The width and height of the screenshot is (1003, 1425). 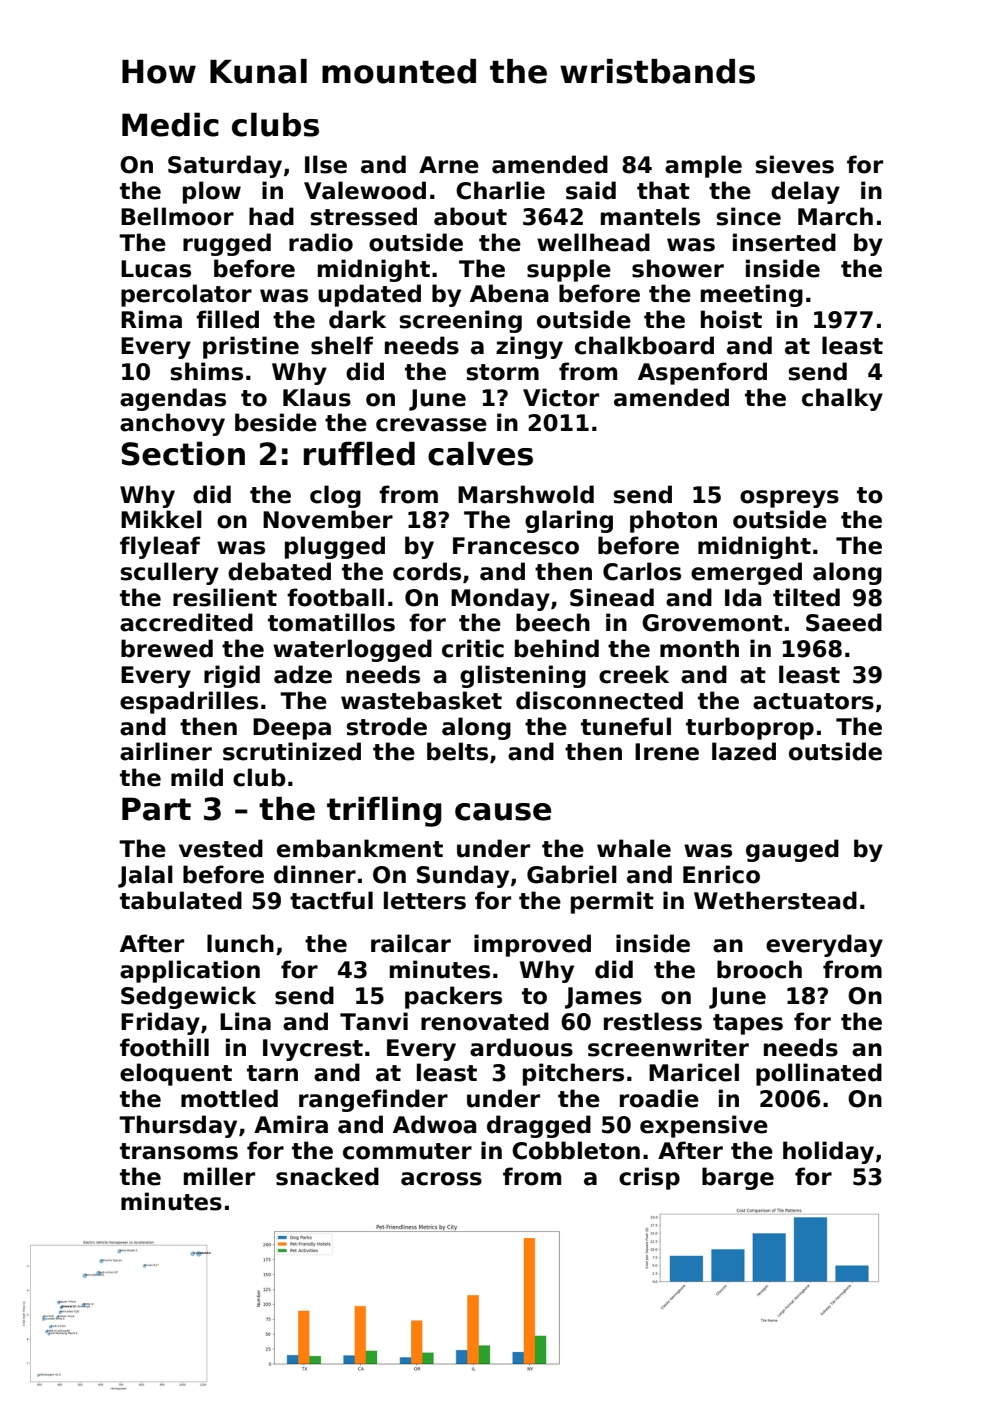 What do you see at coordinates (805, 192) in the screenshot?
I see `delay` at bounding box center [805, 192].
